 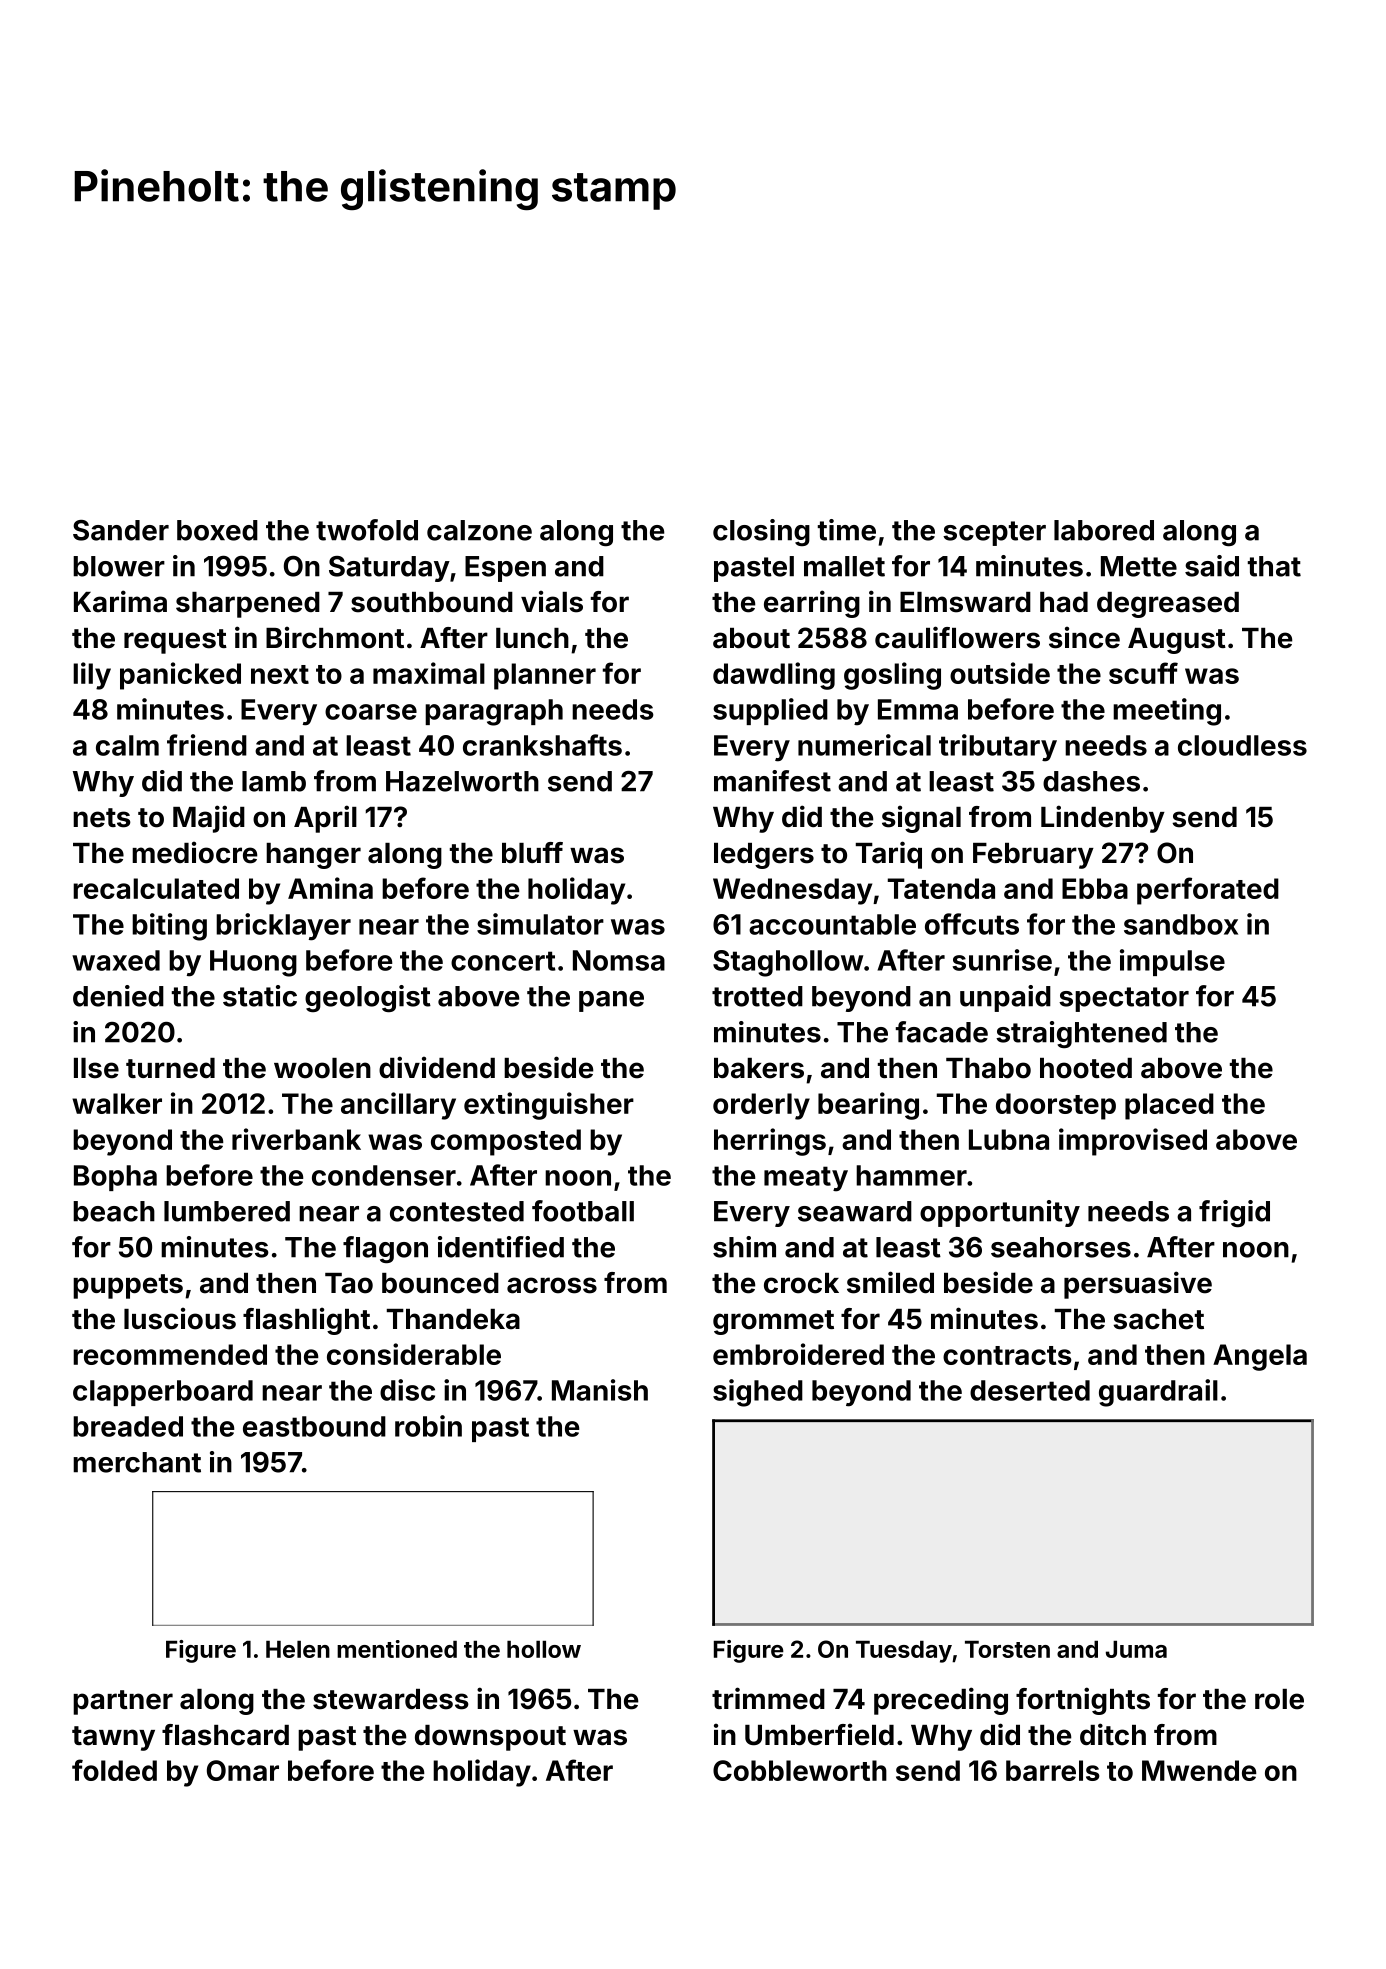 I want to click on Juma, so click(x=1136, y=1649).
